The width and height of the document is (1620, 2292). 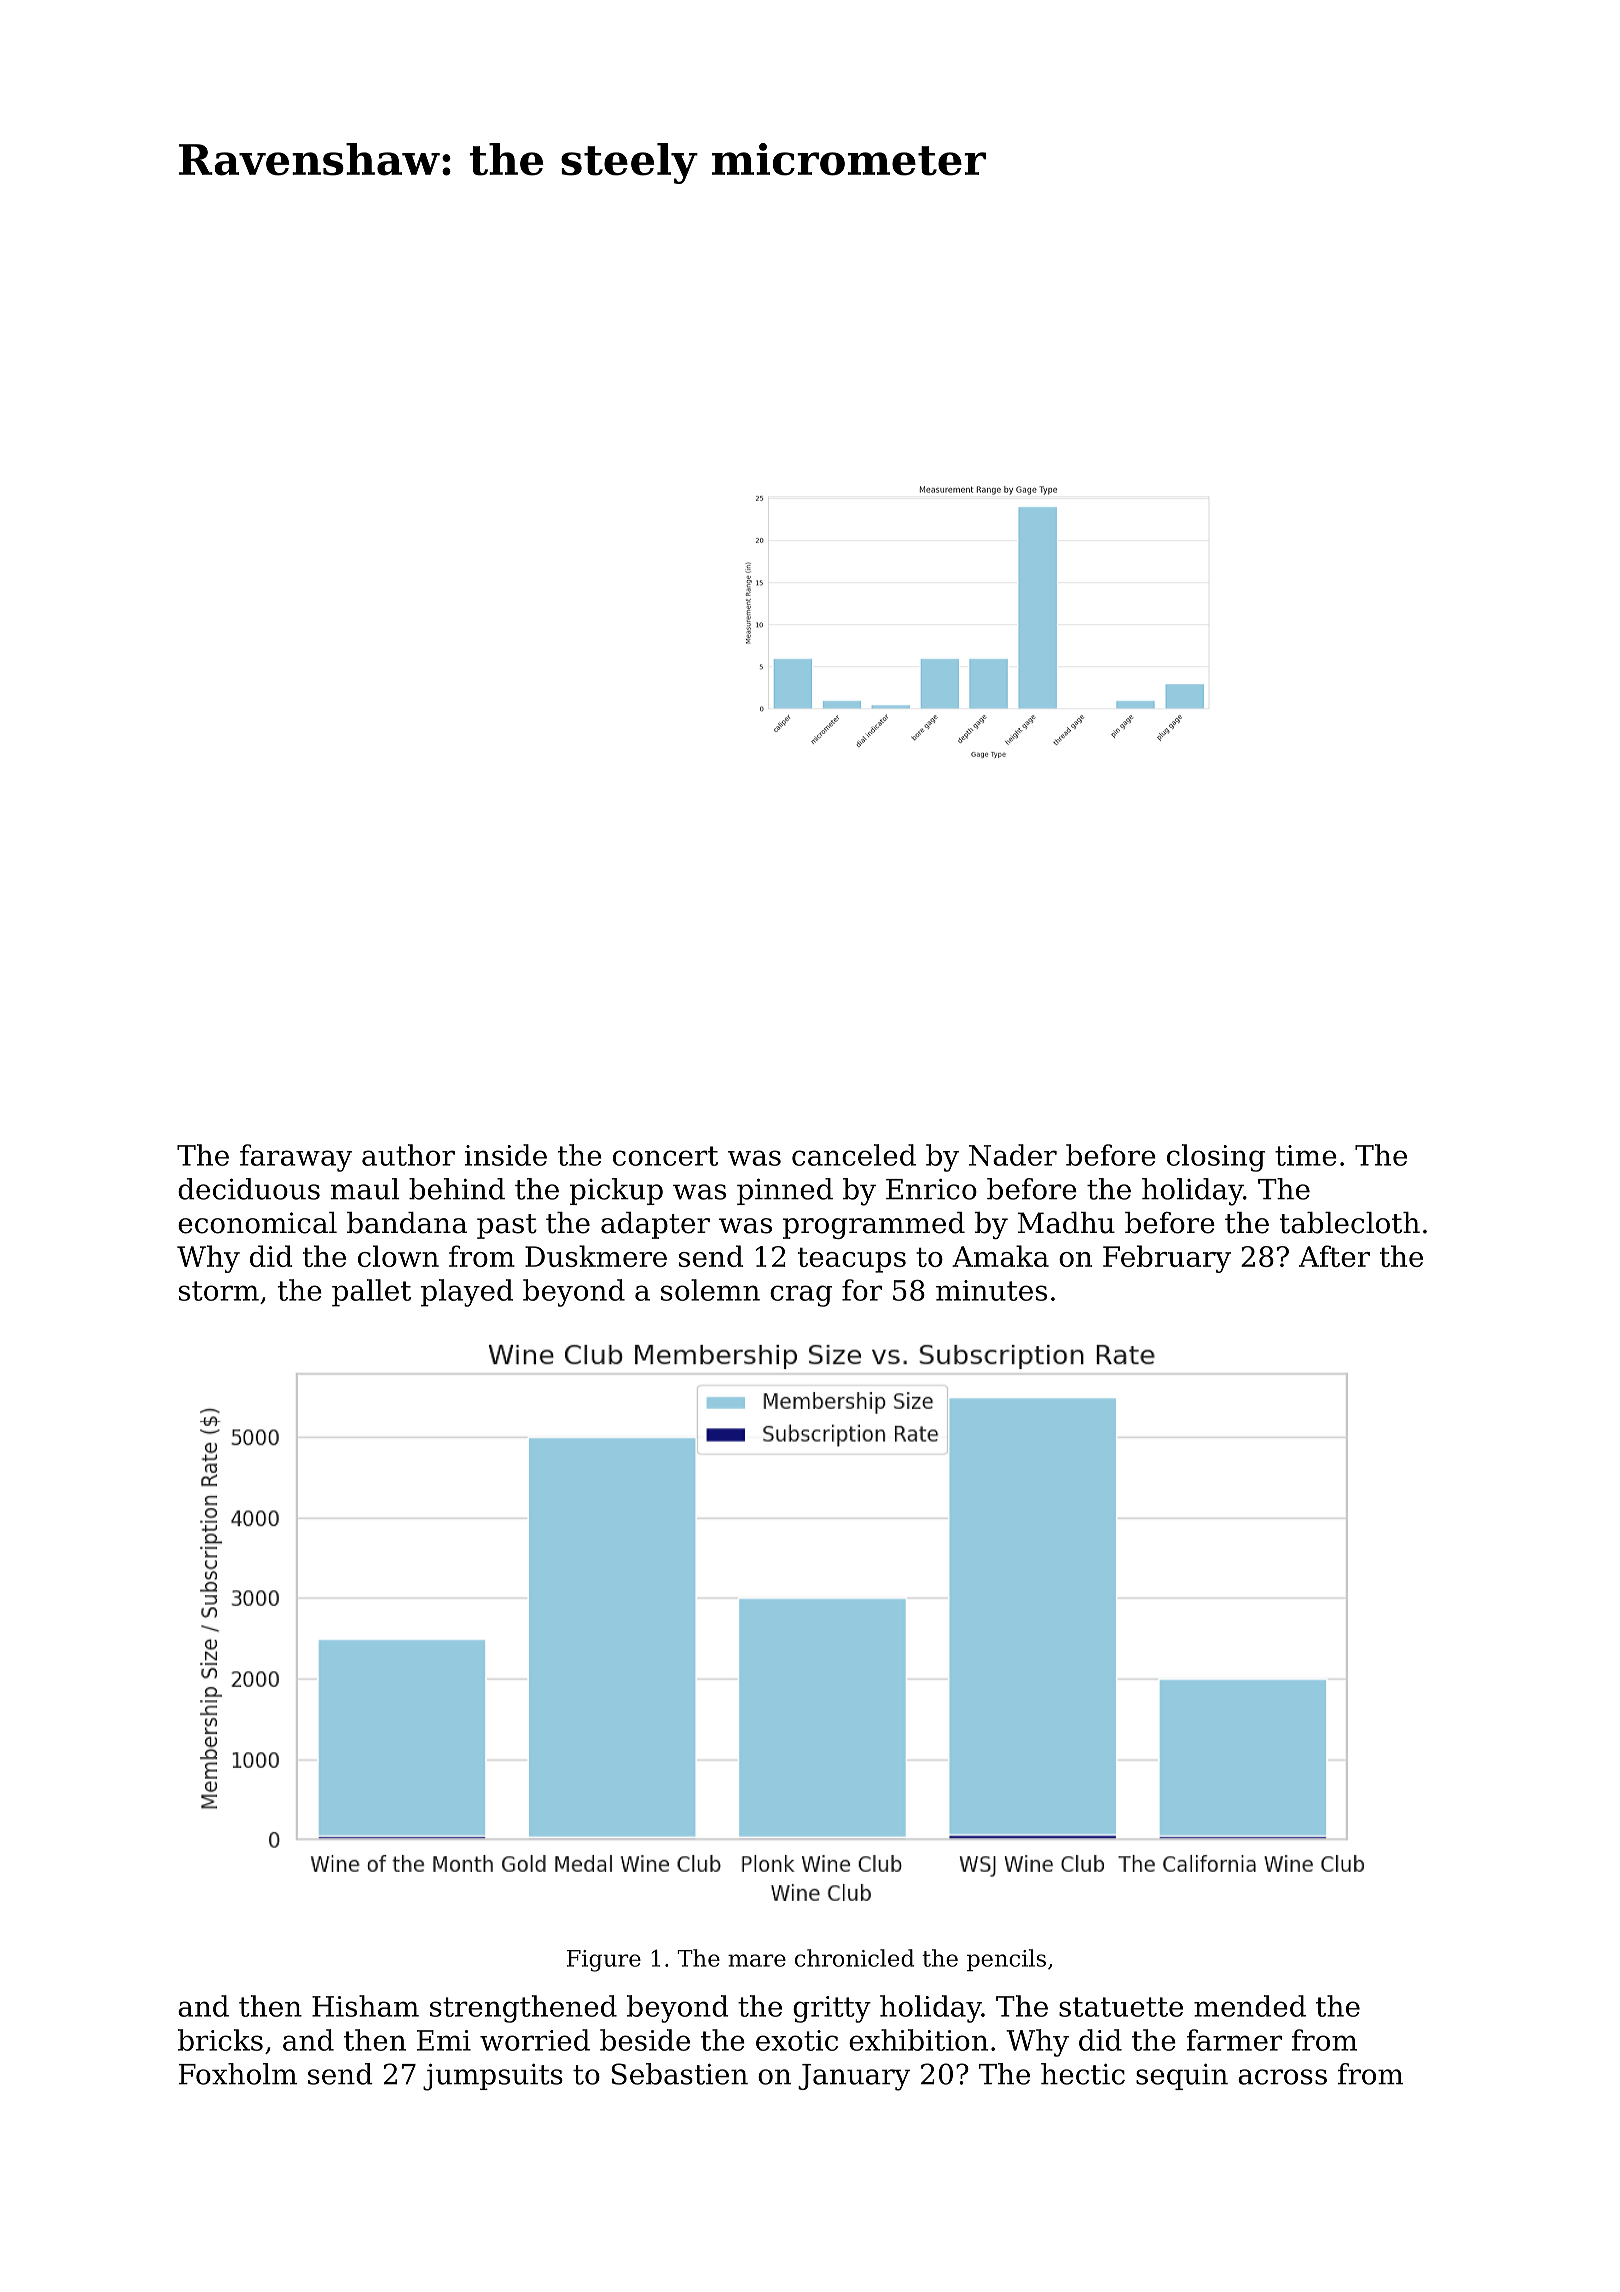 I want to click on storm, so click(x=219, y=1291).
